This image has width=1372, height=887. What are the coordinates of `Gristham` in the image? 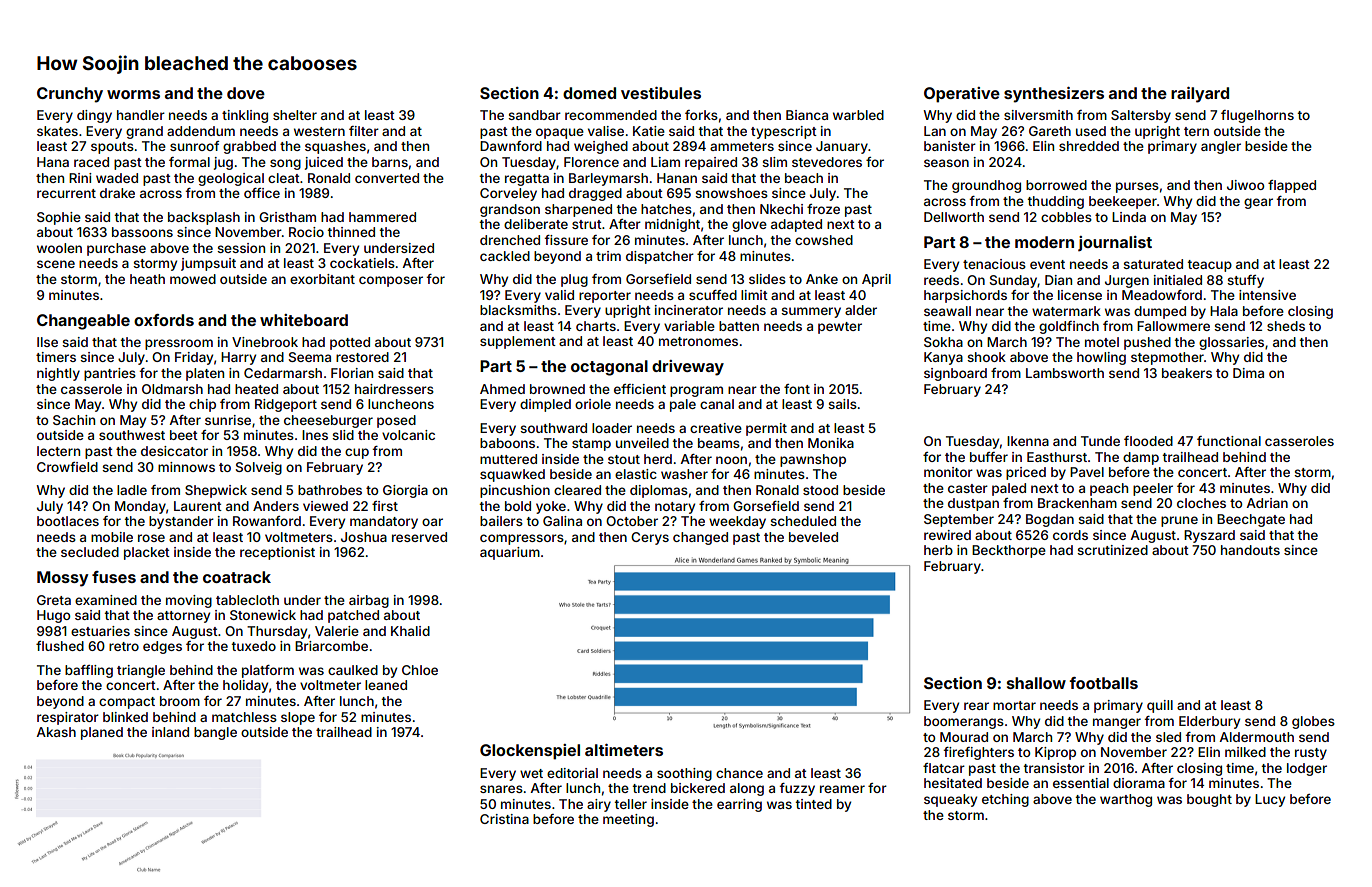 It's located at (287, 217).
